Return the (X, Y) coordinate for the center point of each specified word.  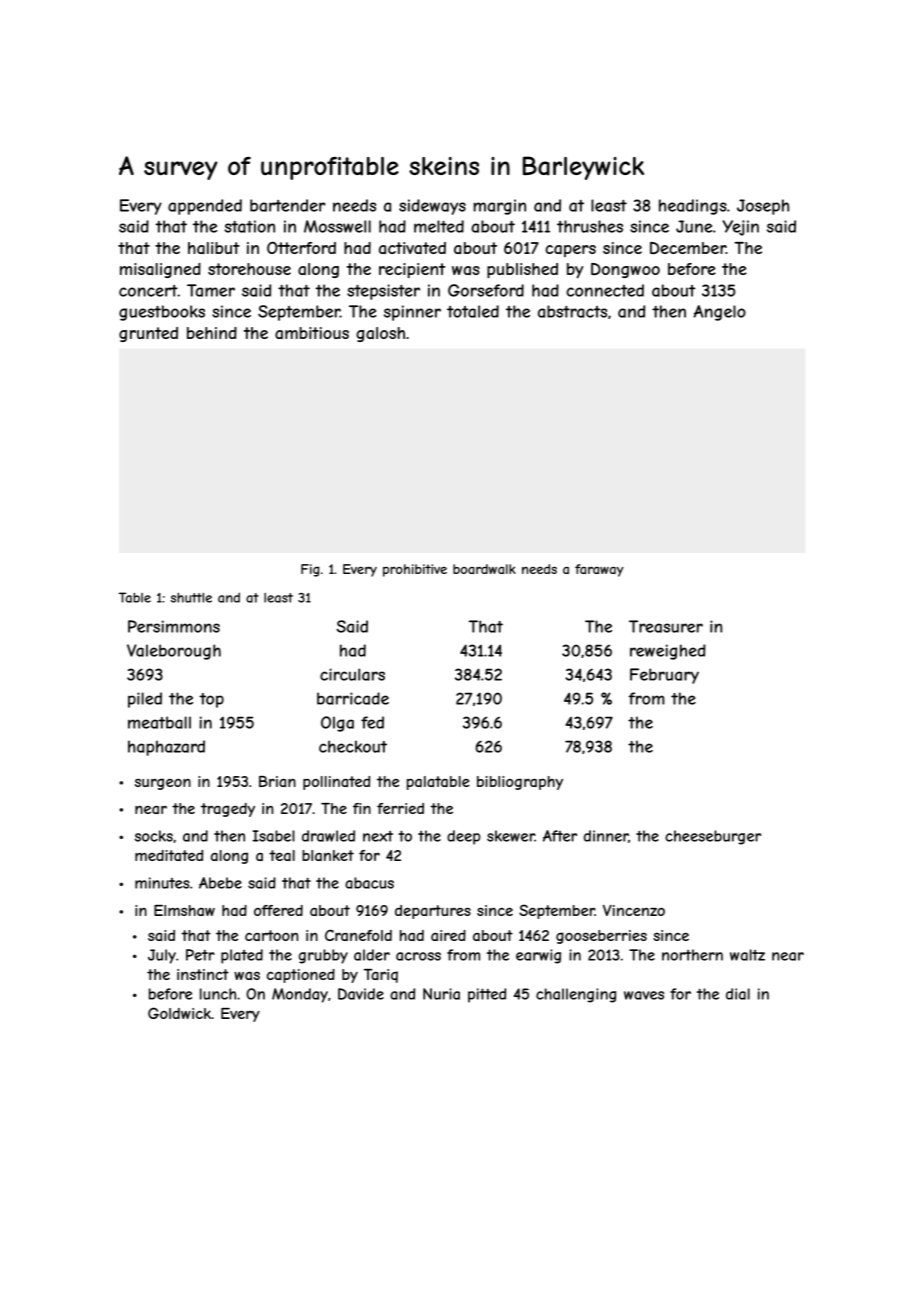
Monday (300, 995)
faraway (599, 570)
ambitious (312, 333)
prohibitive (415, 570)
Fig (310, 570)
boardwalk (484, 569)
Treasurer (666, 626)
